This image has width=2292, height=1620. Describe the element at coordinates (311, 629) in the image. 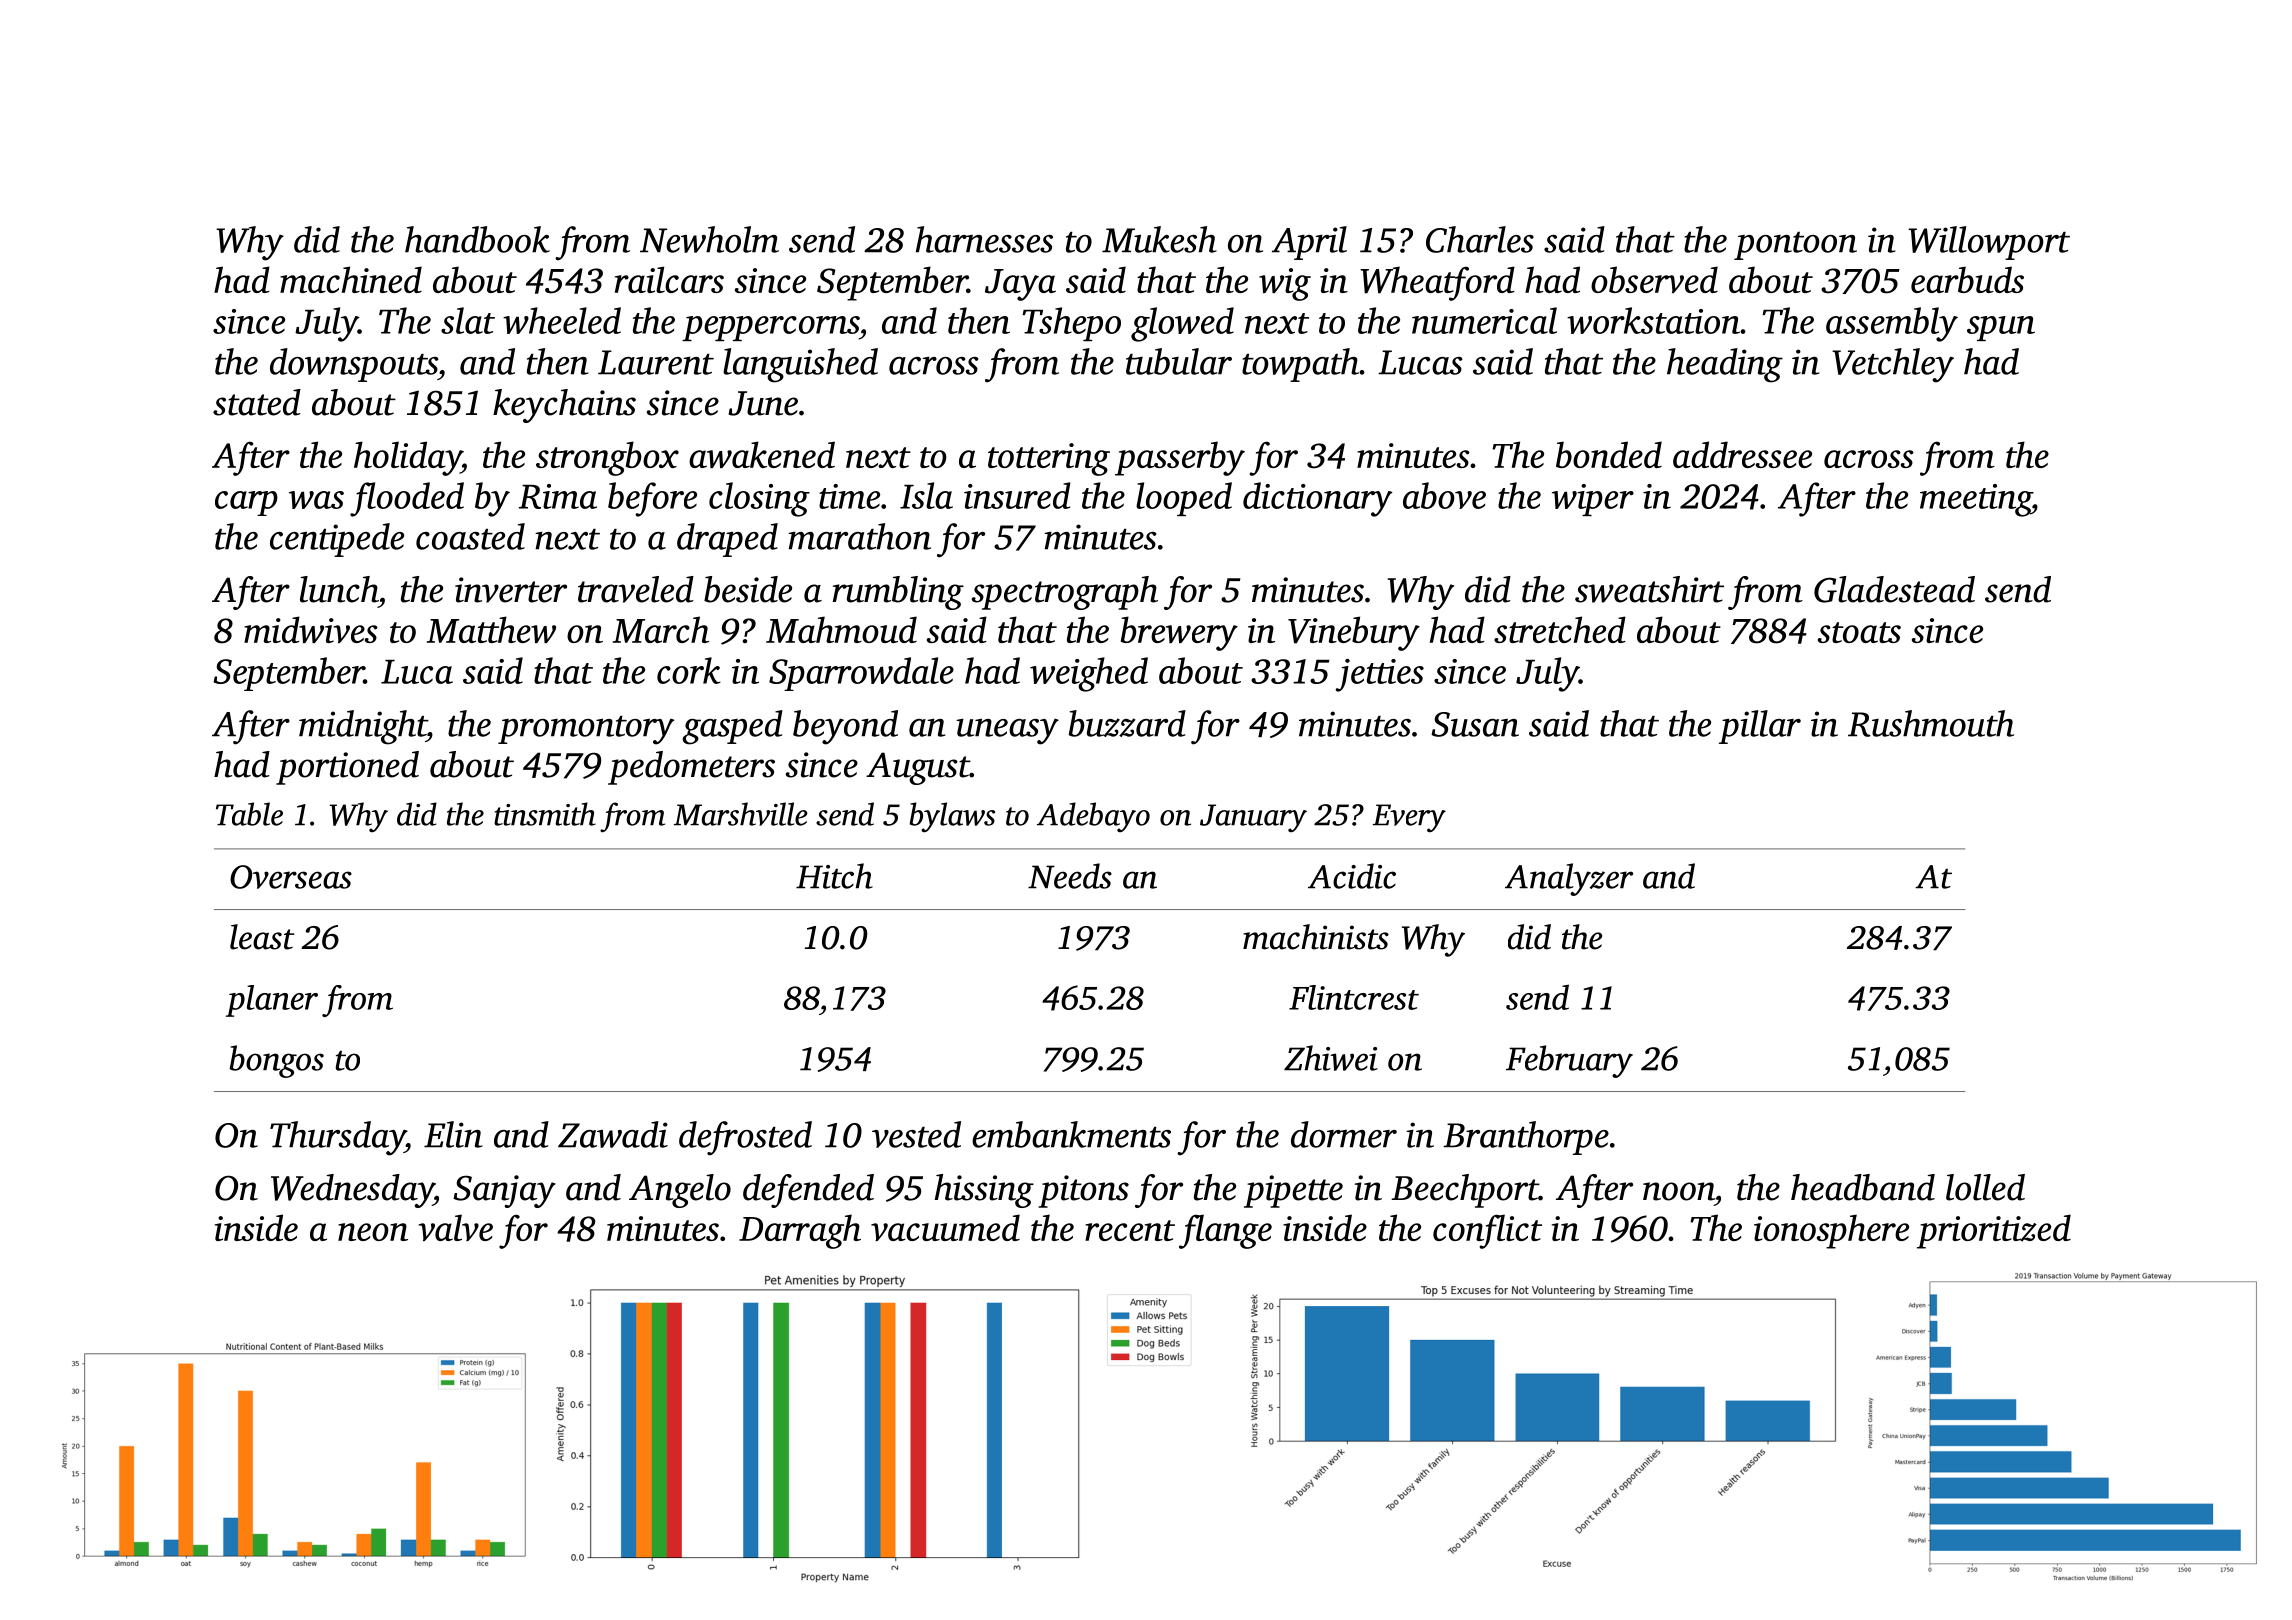

I see `midwives` at that location.
